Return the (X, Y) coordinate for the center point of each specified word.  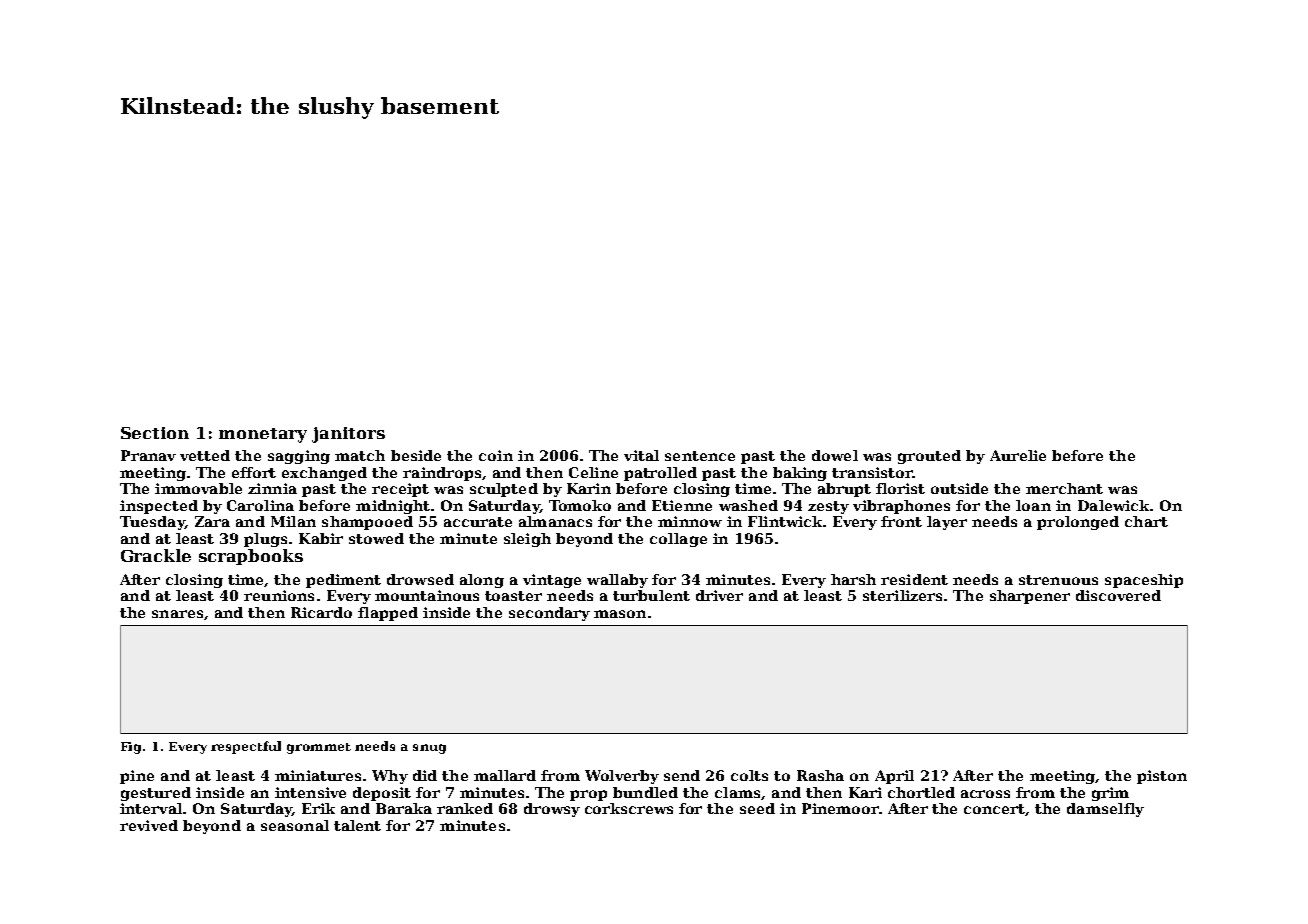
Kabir (321, 538)
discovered (1118, 595)
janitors (348, 435)
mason (620, 614)
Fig (131, 748)
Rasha (820, 775)
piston (1162, 777)
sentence (700, 456)
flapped (388, 614)
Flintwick (785, 521)
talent (357, 825)
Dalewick (1113, 505)
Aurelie (1018, 455)
